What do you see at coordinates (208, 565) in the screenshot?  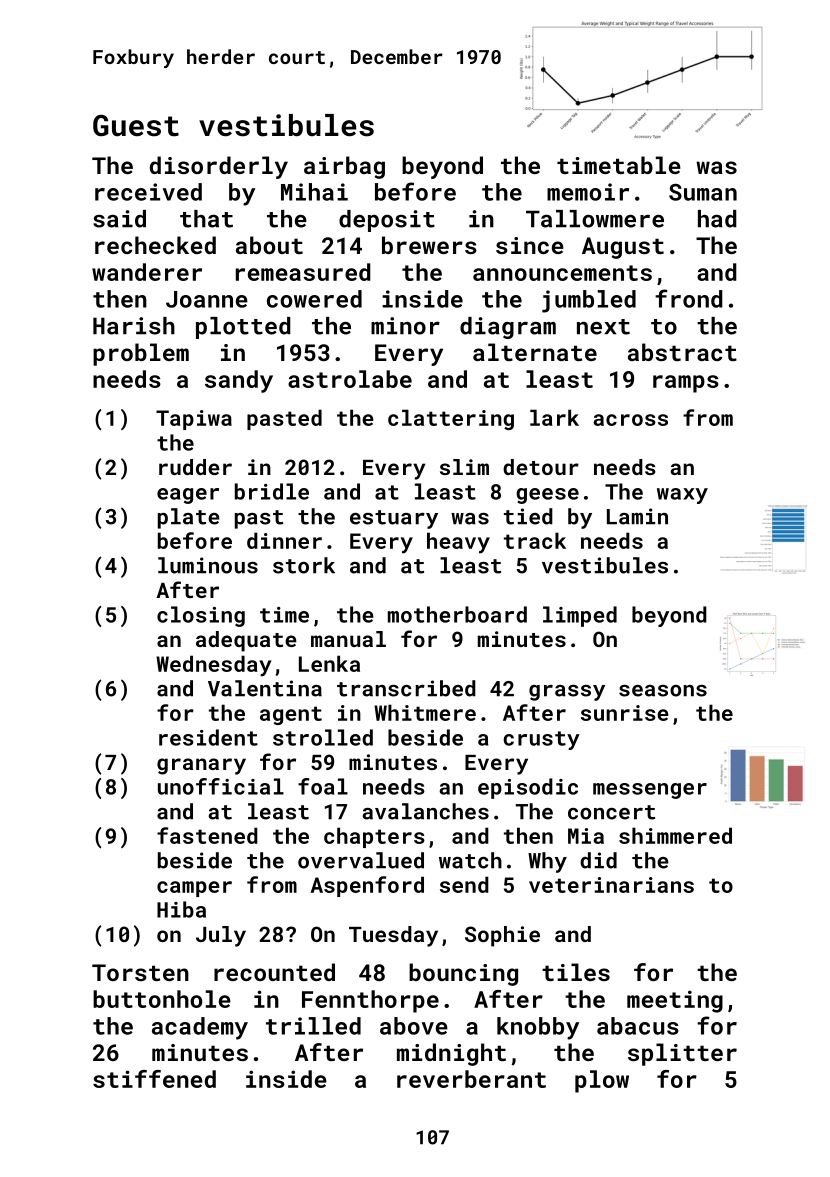 I see `luminous` at bounding box center [208, 565].
